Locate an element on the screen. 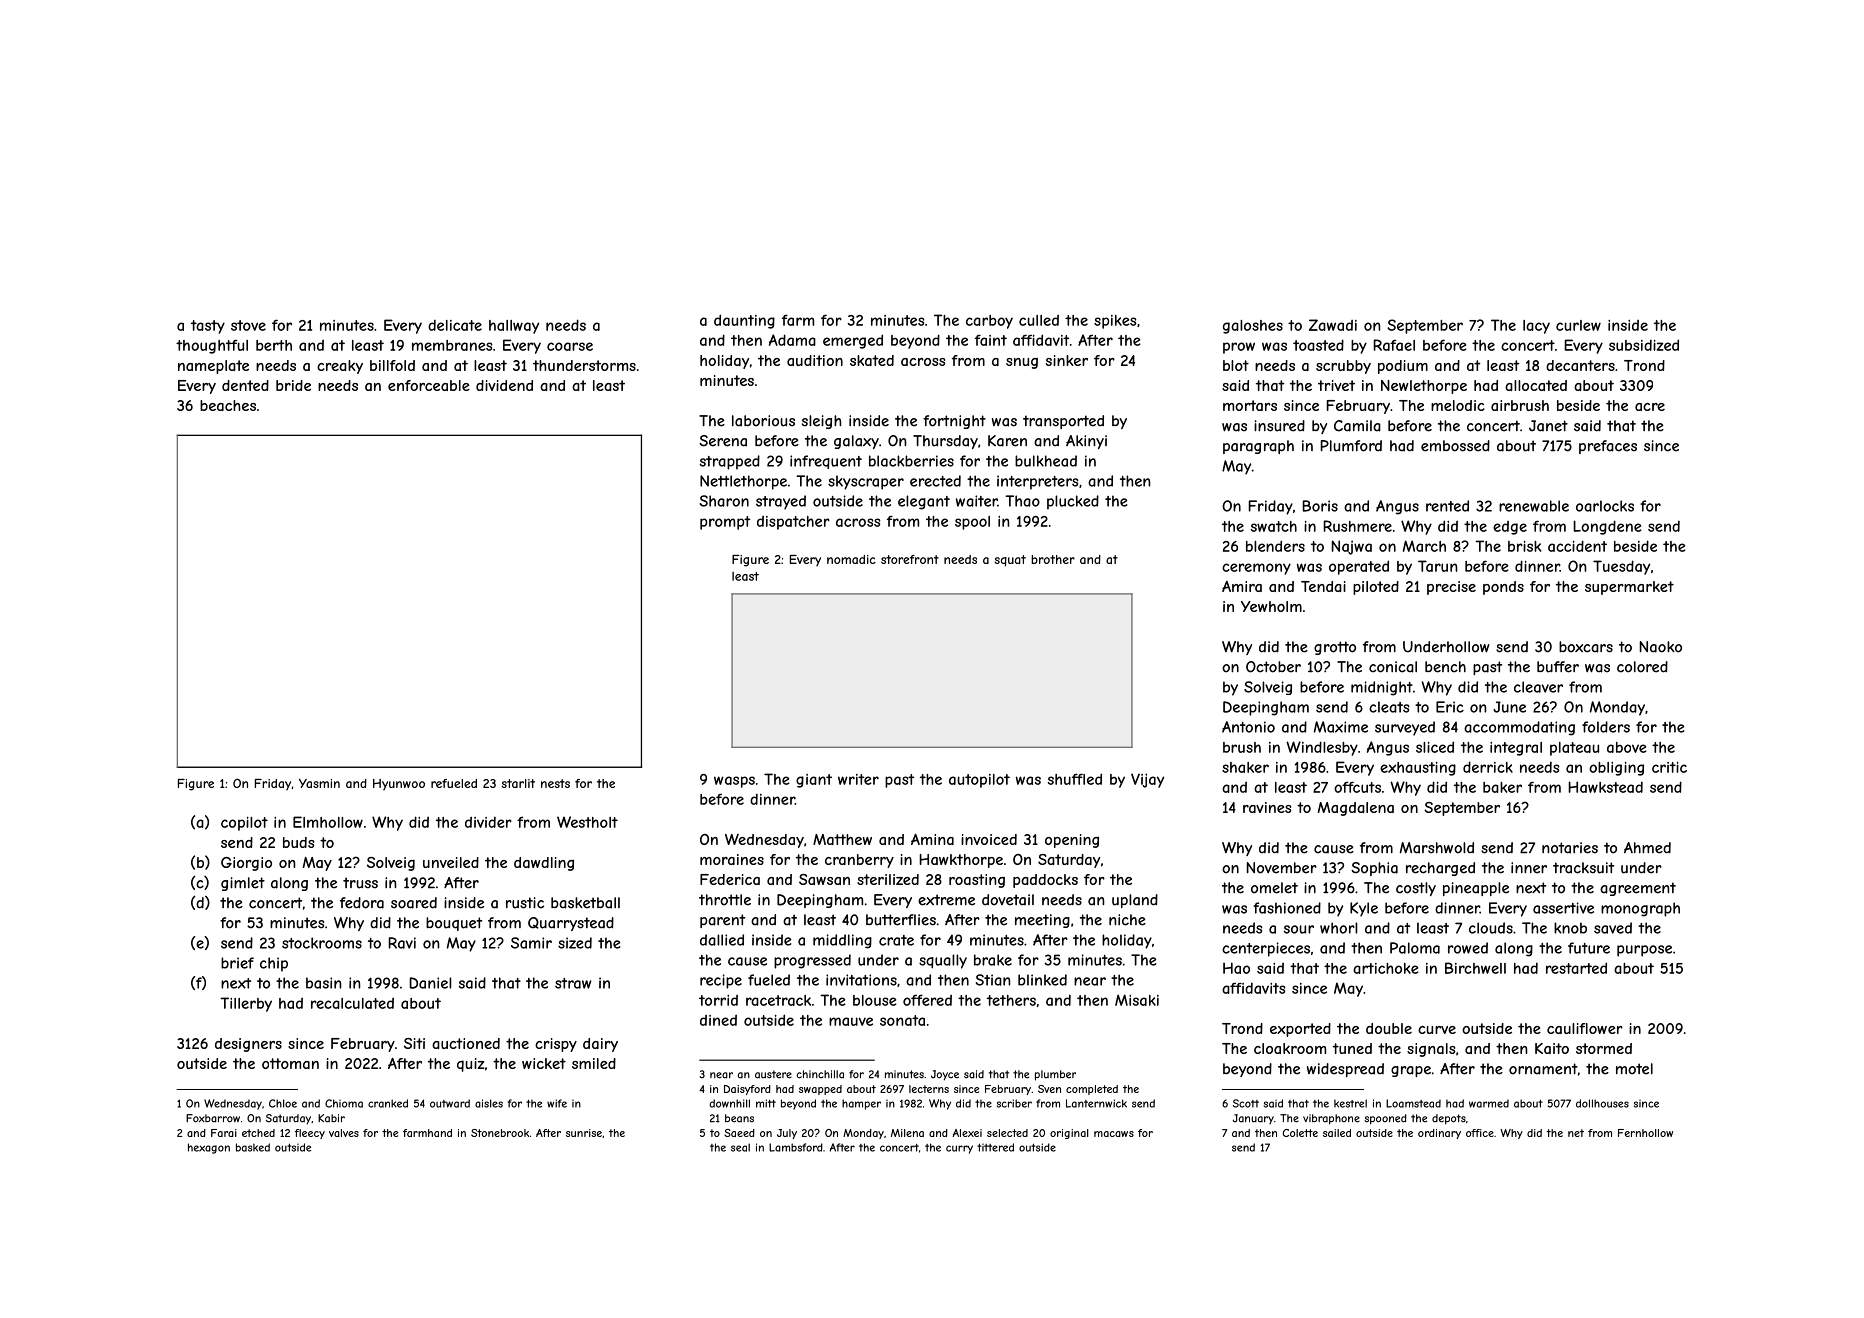 This screenshot has height=1318, width=1864. sailed is located at coordinates (1337, 1133).
